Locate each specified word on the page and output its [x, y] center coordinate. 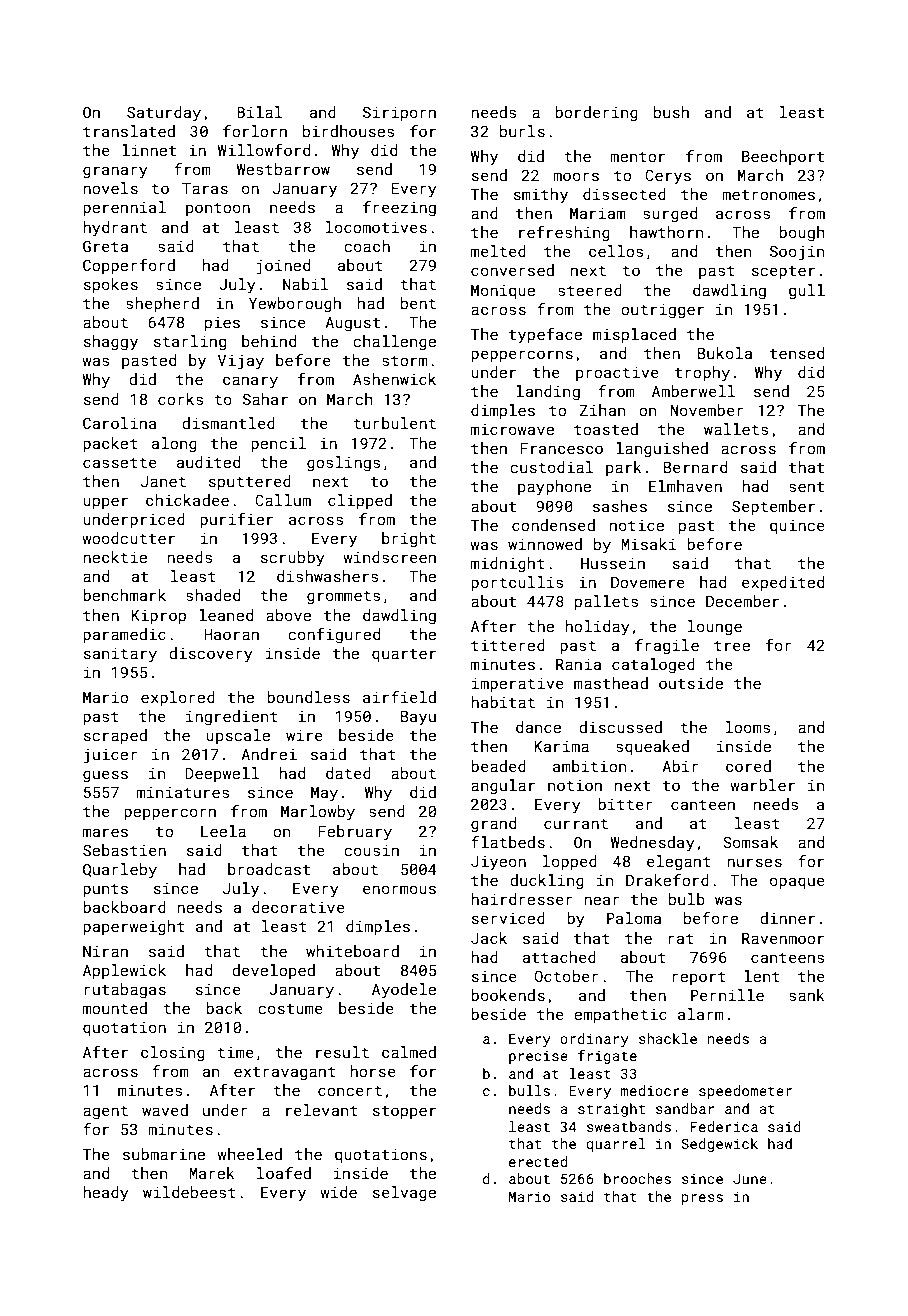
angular [503, 786]
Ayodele [404, 991]
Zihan [602, 410]
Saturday [164, 114]
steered [590, 290]
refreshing [564, 233]
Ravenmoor [783, 938]
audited [208, 462]
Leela [223, 831]
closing [173, 1053]
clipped [360, 501]
